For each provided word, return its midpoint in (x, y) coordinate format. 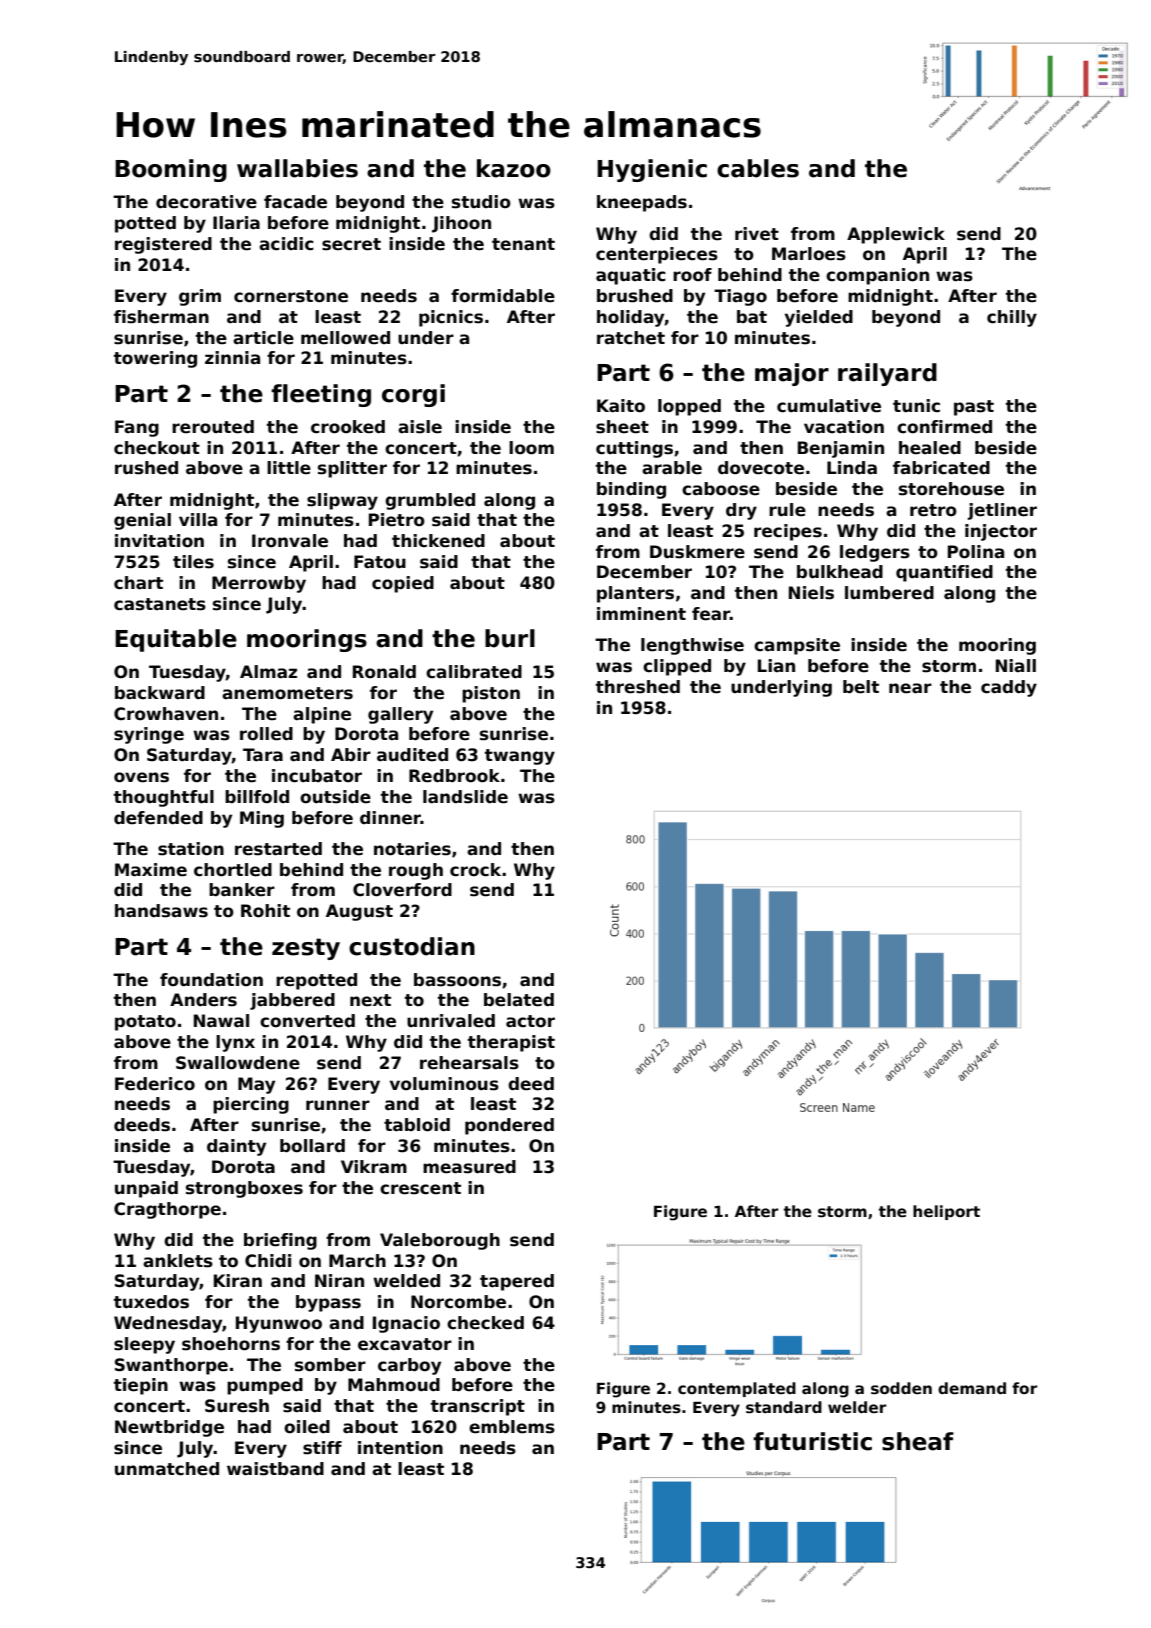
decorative (206, 202)
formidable (503, 296)
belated (519, 1000)
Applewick (896, 235)
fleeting (321, 395)
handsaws (161, 911)
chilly (1012, 318)
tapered (517, 1282)
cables (758, 168)
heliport (946, 1212)
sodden (901, 1388)
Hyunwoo (279, 1324)
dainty (236, 1147)
